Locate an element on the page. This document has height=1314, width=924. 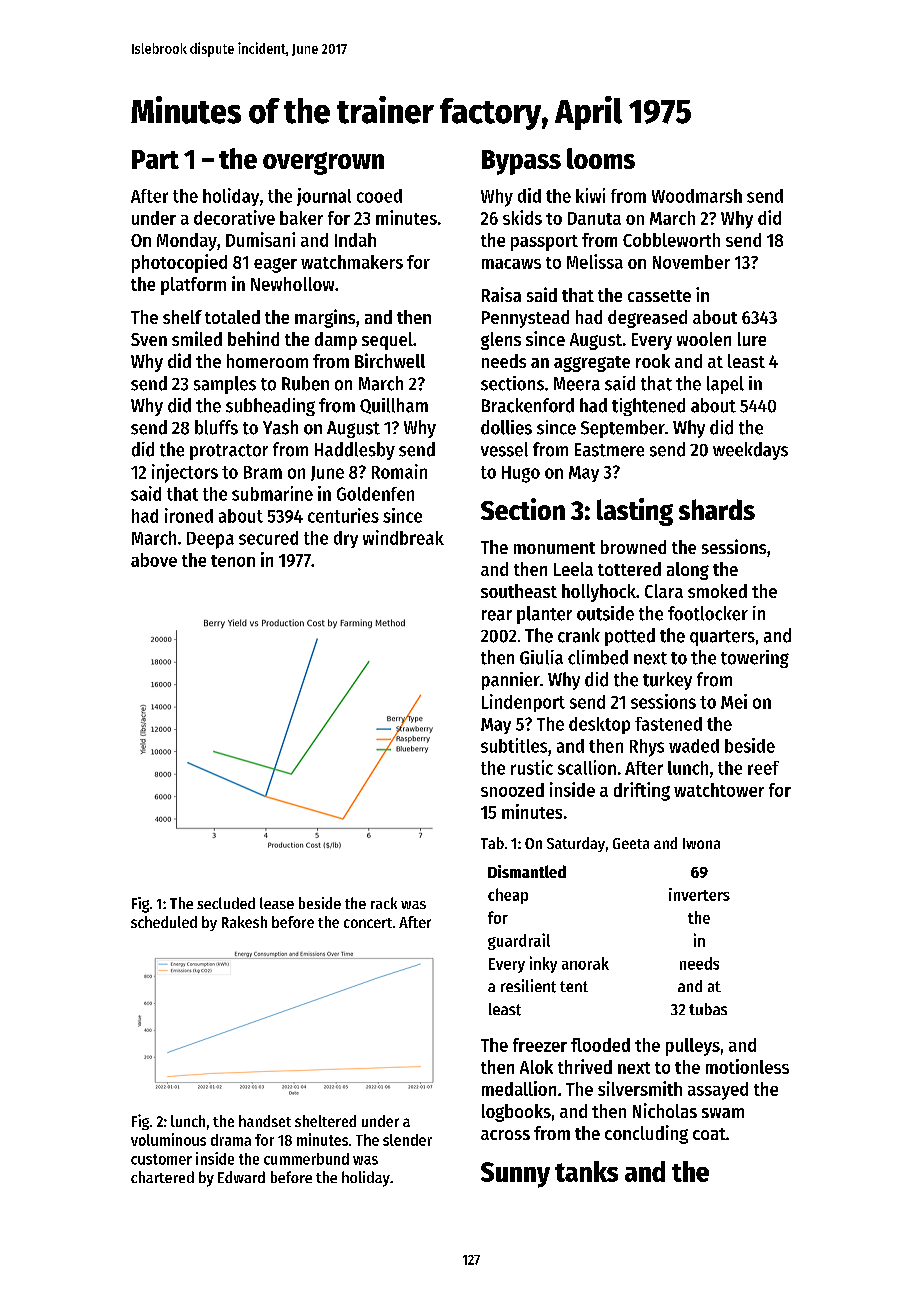
voluminous is located at coordinates (168, 1139).
